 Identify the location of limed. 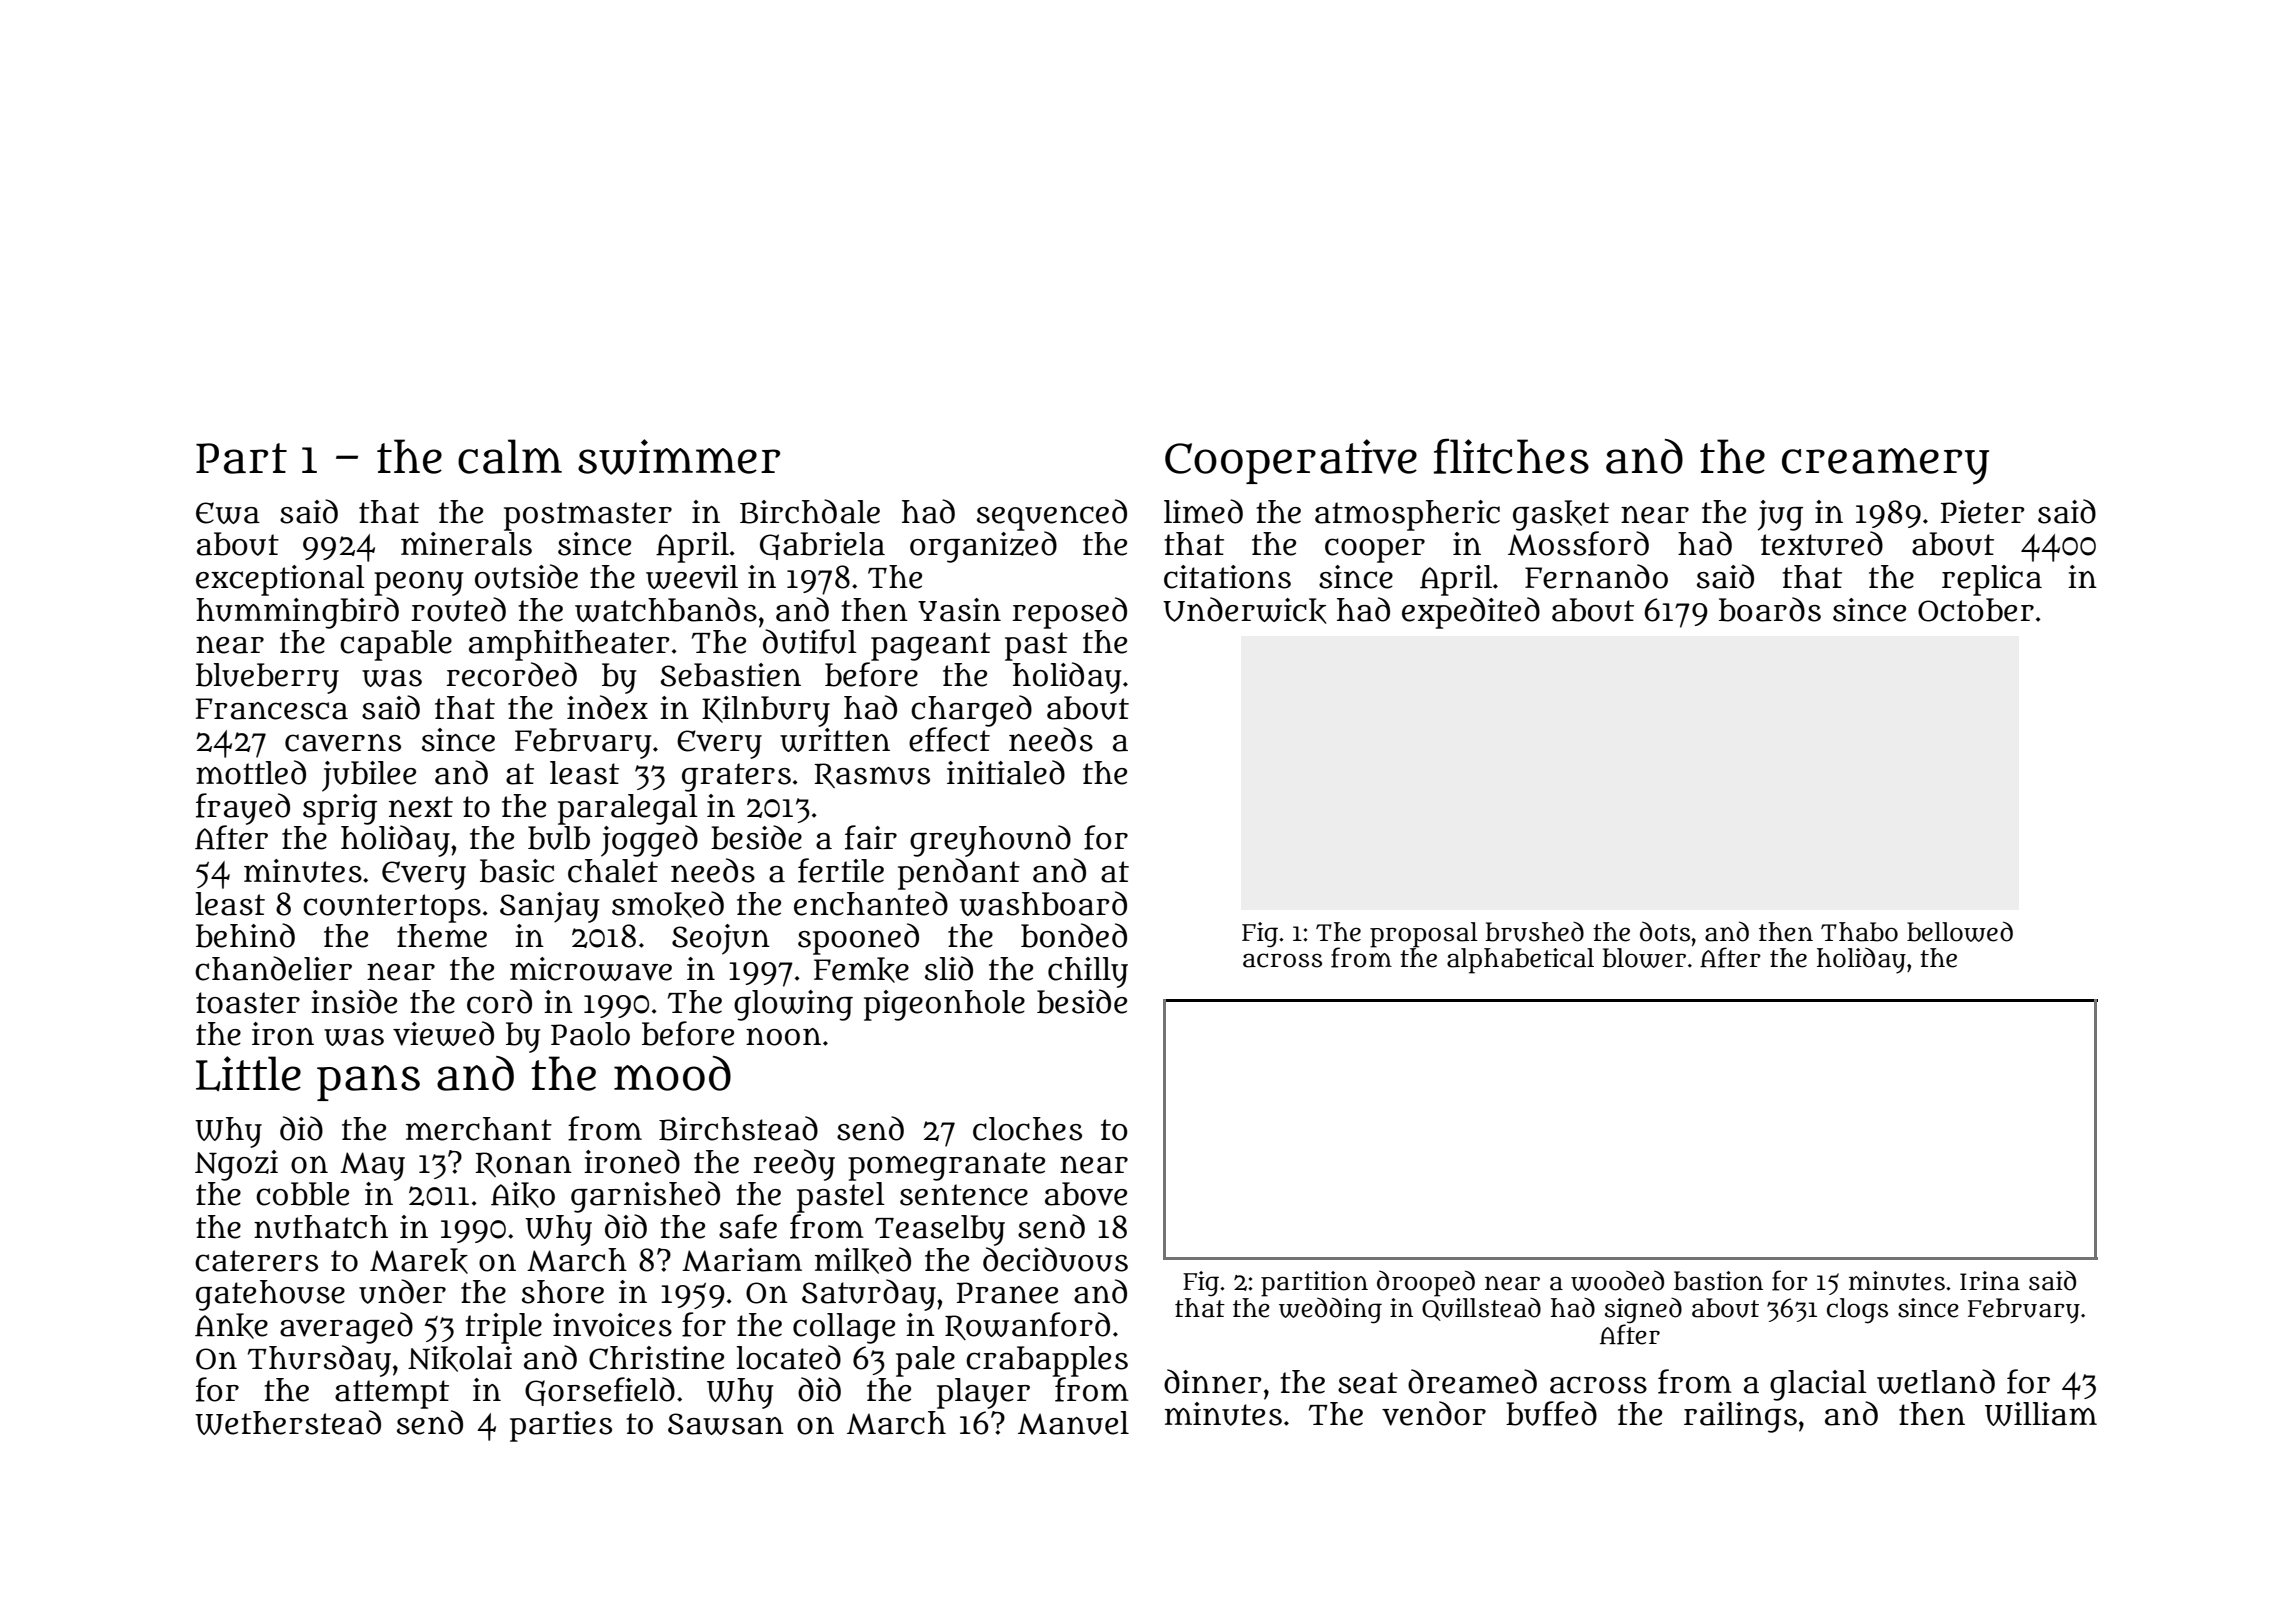
(1203, 511).
